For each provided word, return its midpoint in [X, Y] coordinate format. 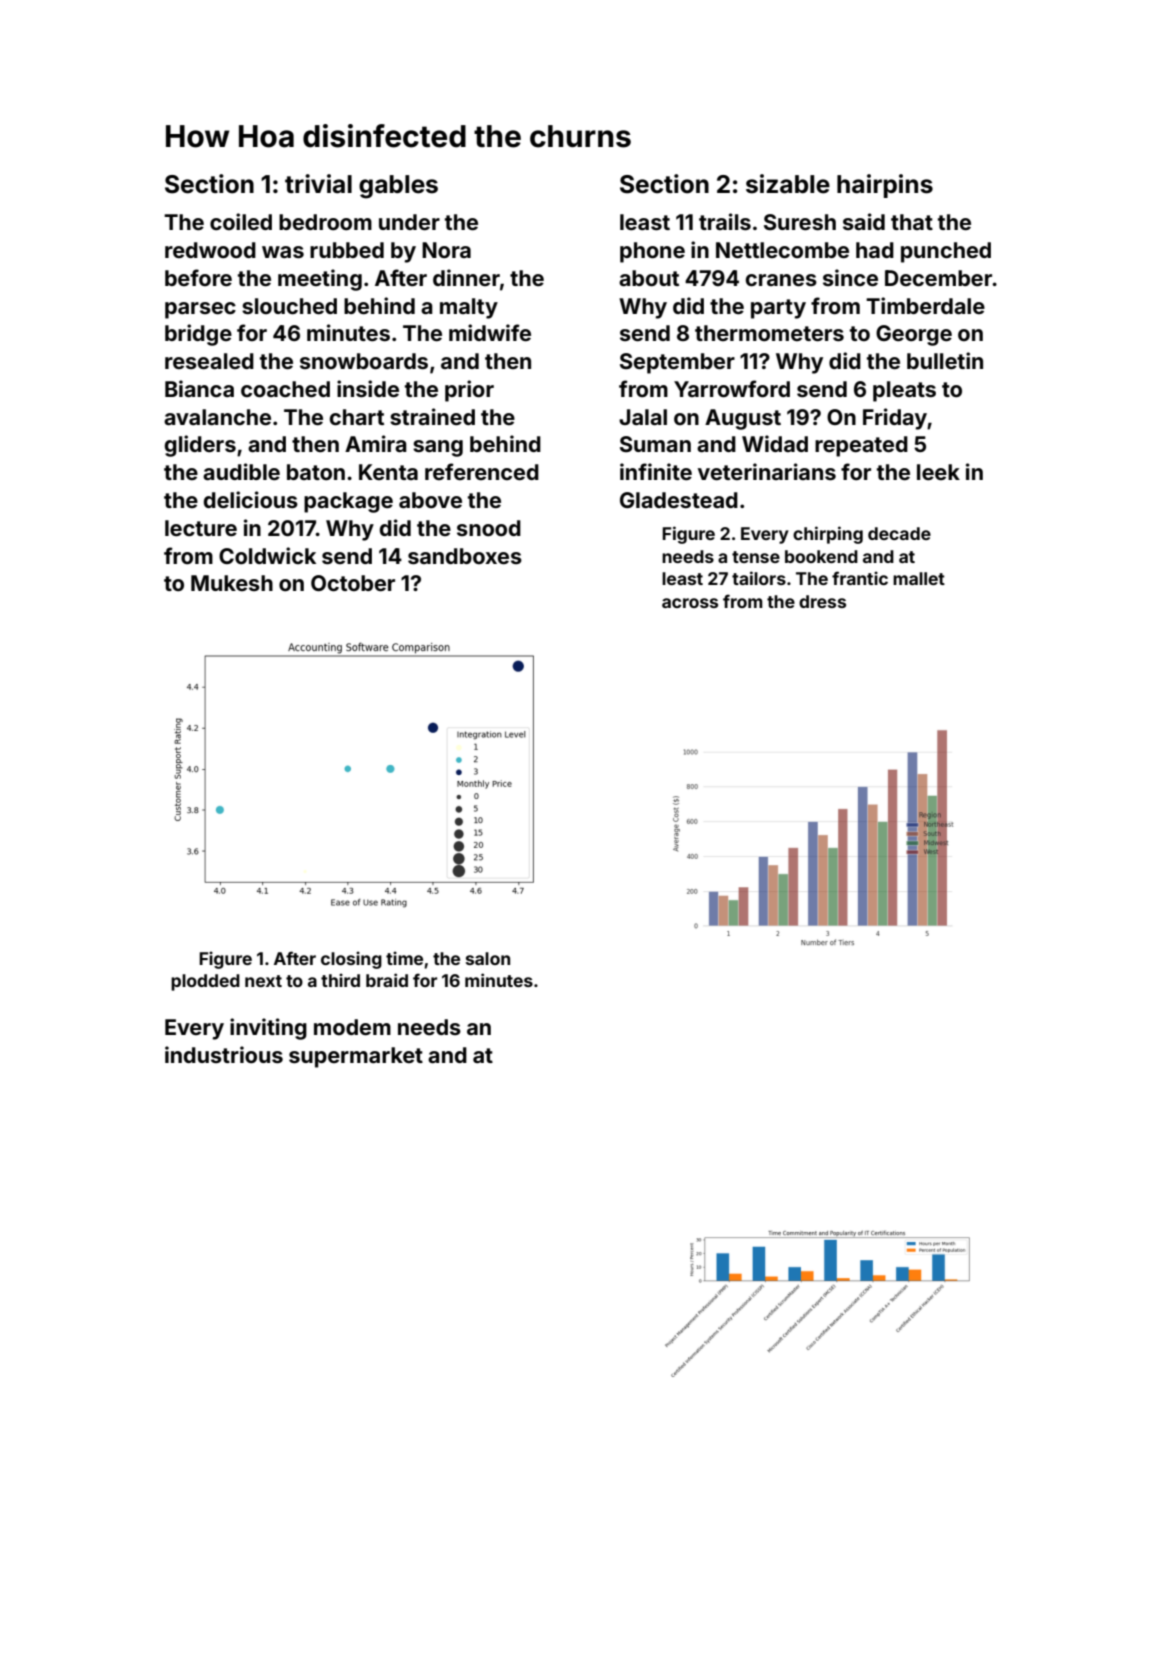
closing [351, 960]
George [914, 335]
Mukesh [232, 583]
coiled [241, 221]
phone [652, 252]
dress [822, 601]
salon [488, 958]
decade [899, 533]
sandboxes [465, 556]
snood [489, 528]
